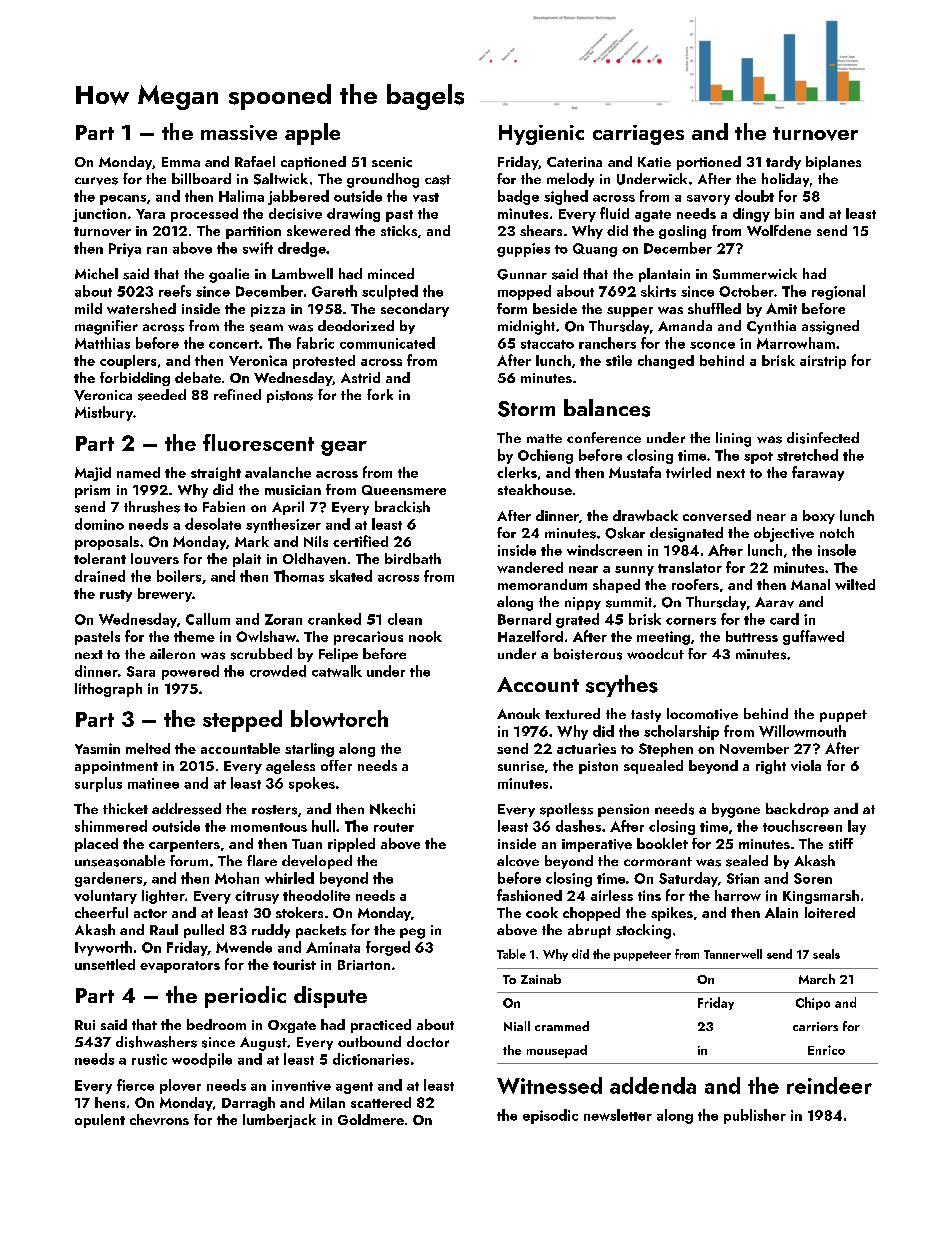  What do you see at coordinates (583, 603) in the image?
I see `nippy` at bounding box center [583, 603].
